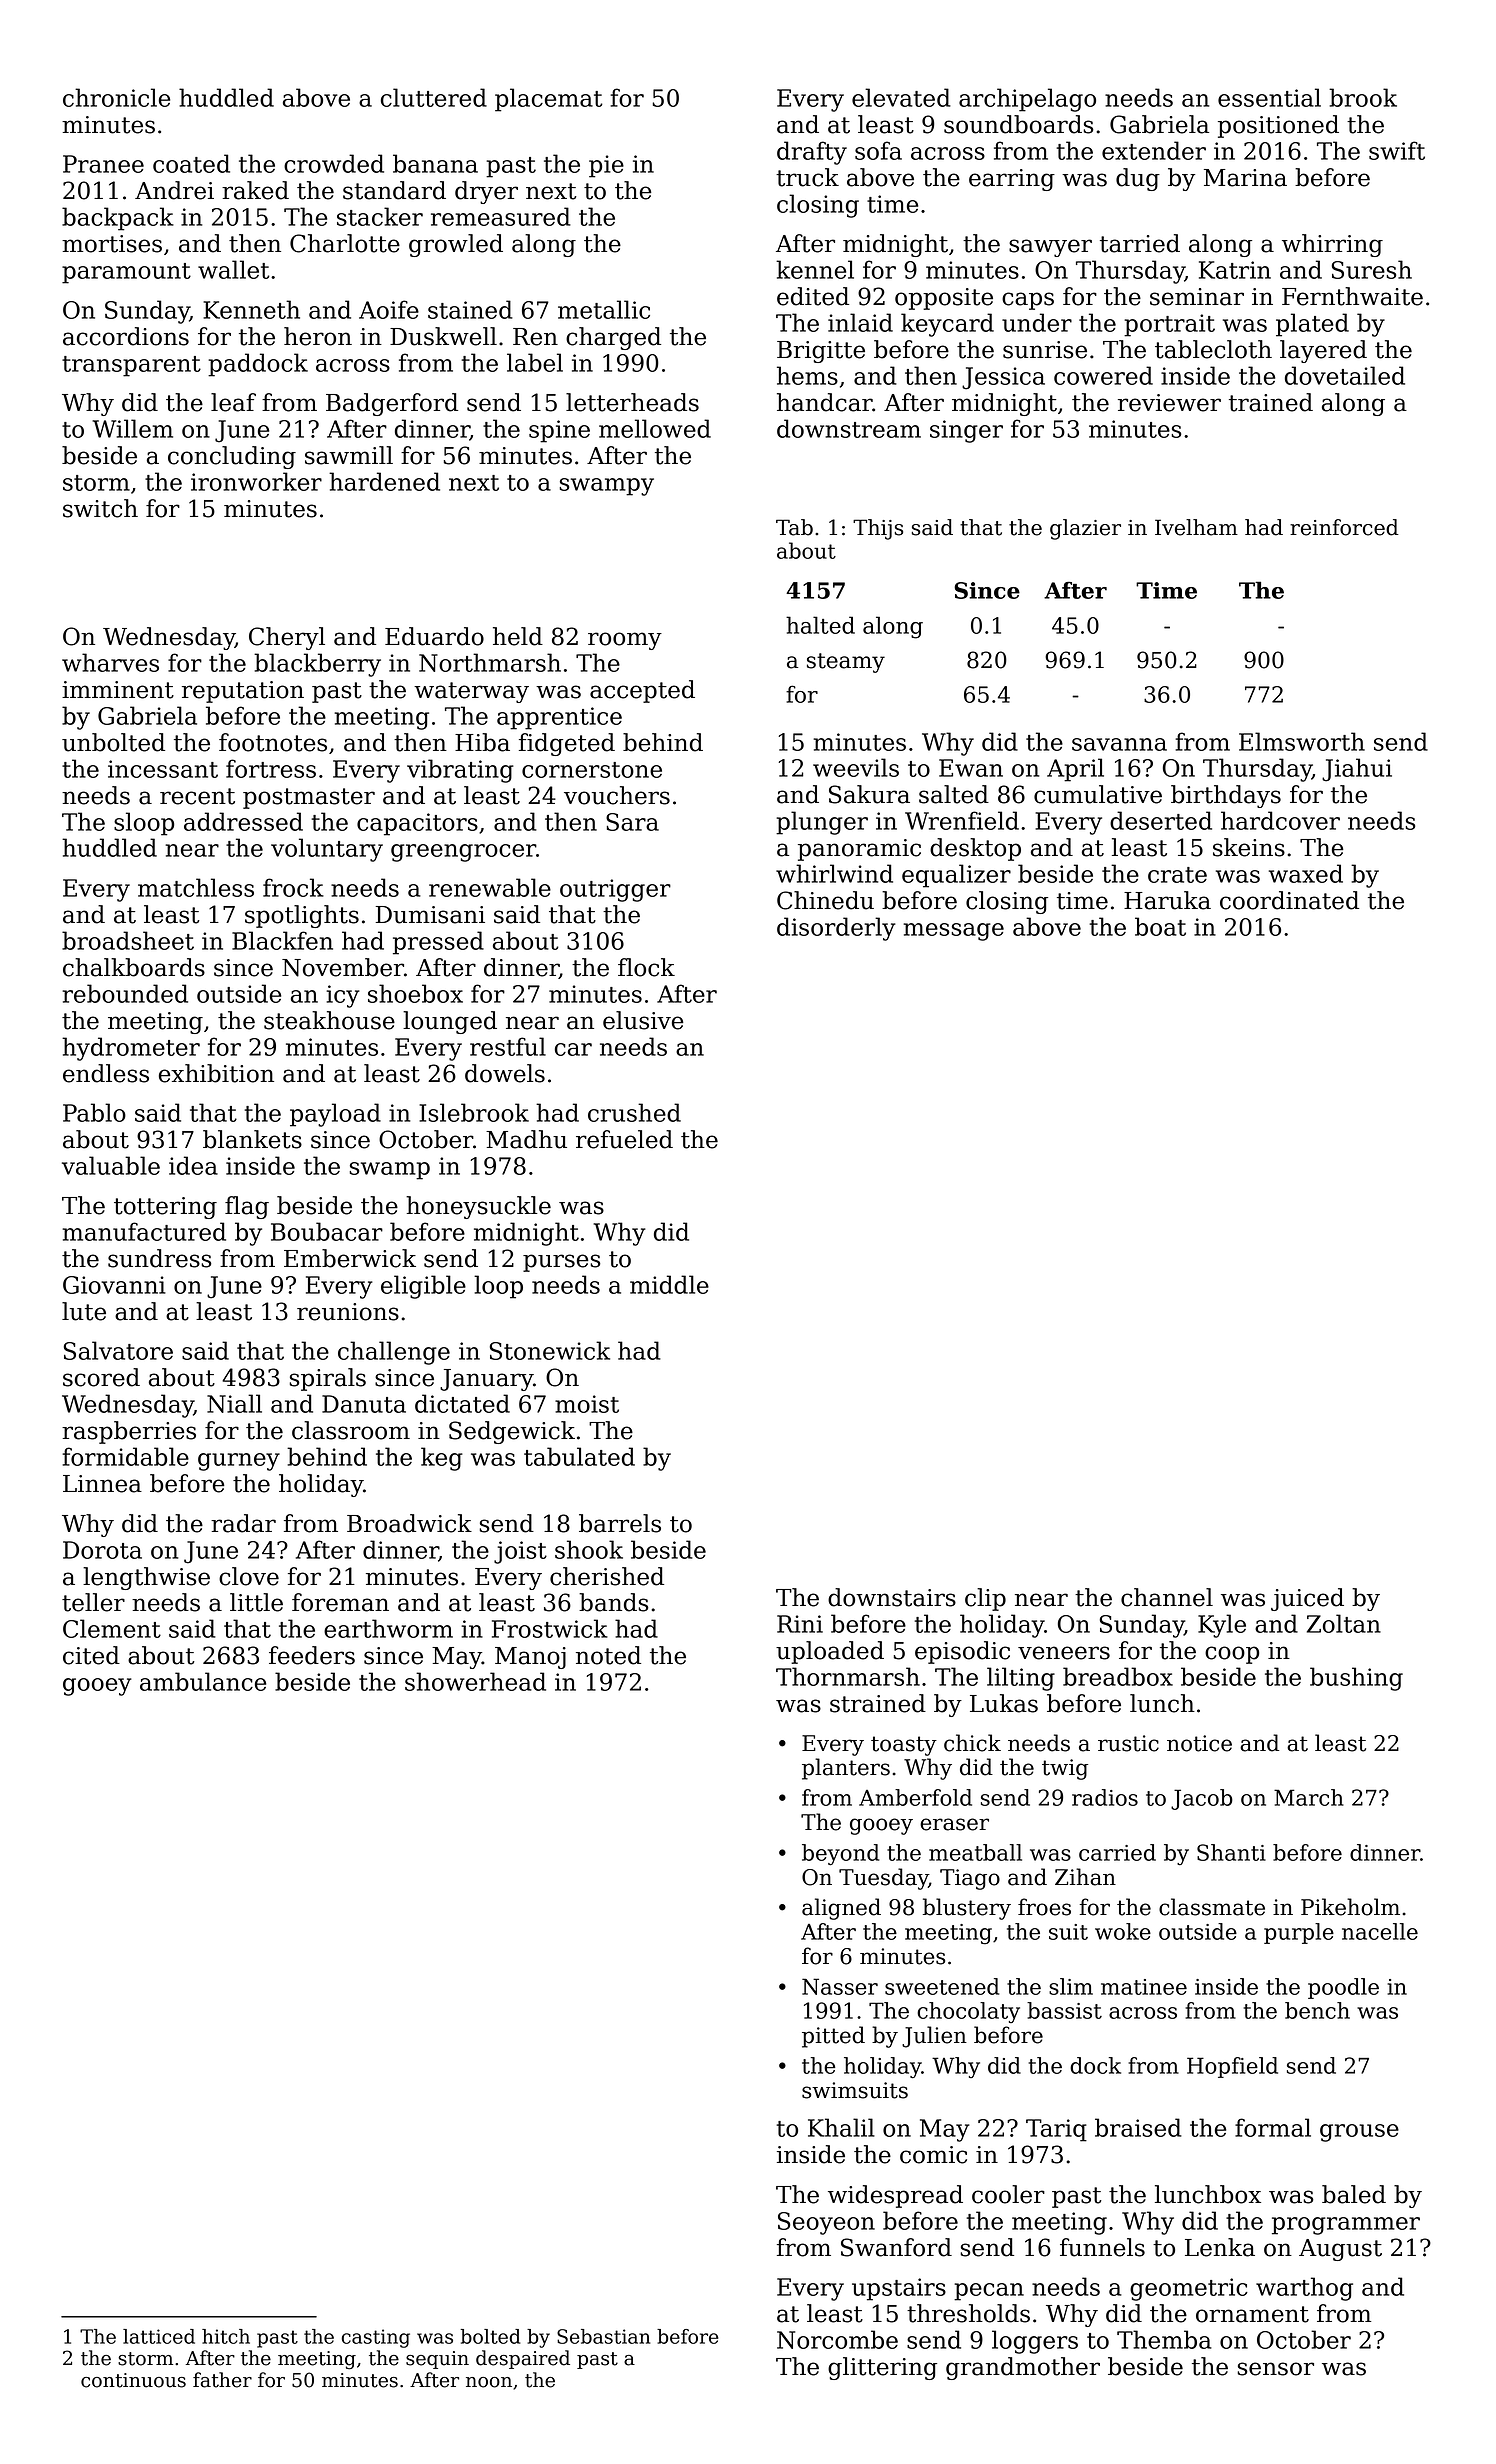 The width and height of the screenshot is (1496, 2464). Describe the element at coordinates (1380, 1931) in the screenshot. I see `nacelle` at that location.
